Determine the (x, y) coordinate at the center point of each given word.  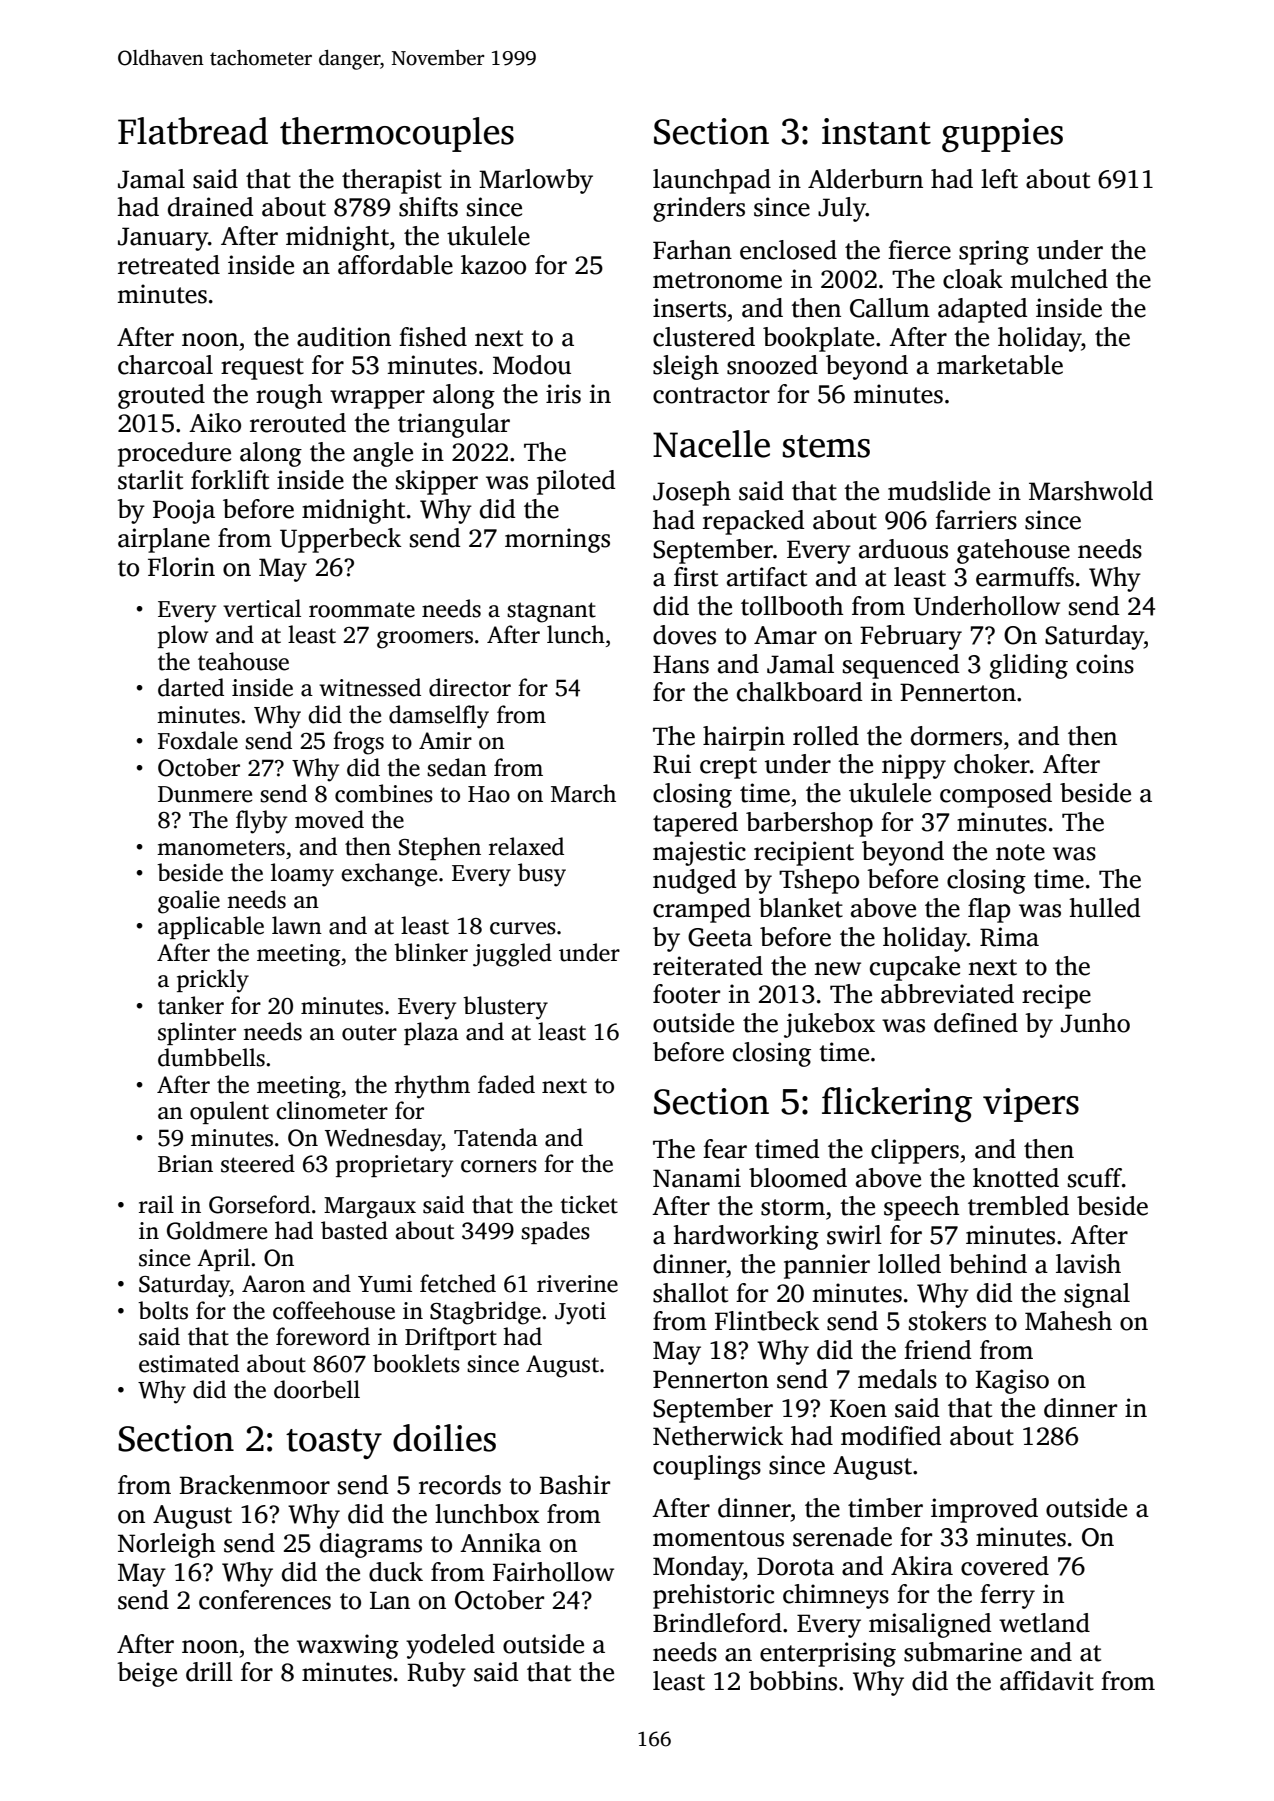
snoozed (772, 365)
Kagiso (1012, 1381)
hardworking (746, 1237)
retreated (169, 265)
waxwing (348, 1646)
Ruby (436, 1674)
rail (156, 1204)
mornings (557, 540)
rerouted (298, 423)
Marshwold (1091, 491)
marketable (1000, 365)
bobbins (793, 1681)
